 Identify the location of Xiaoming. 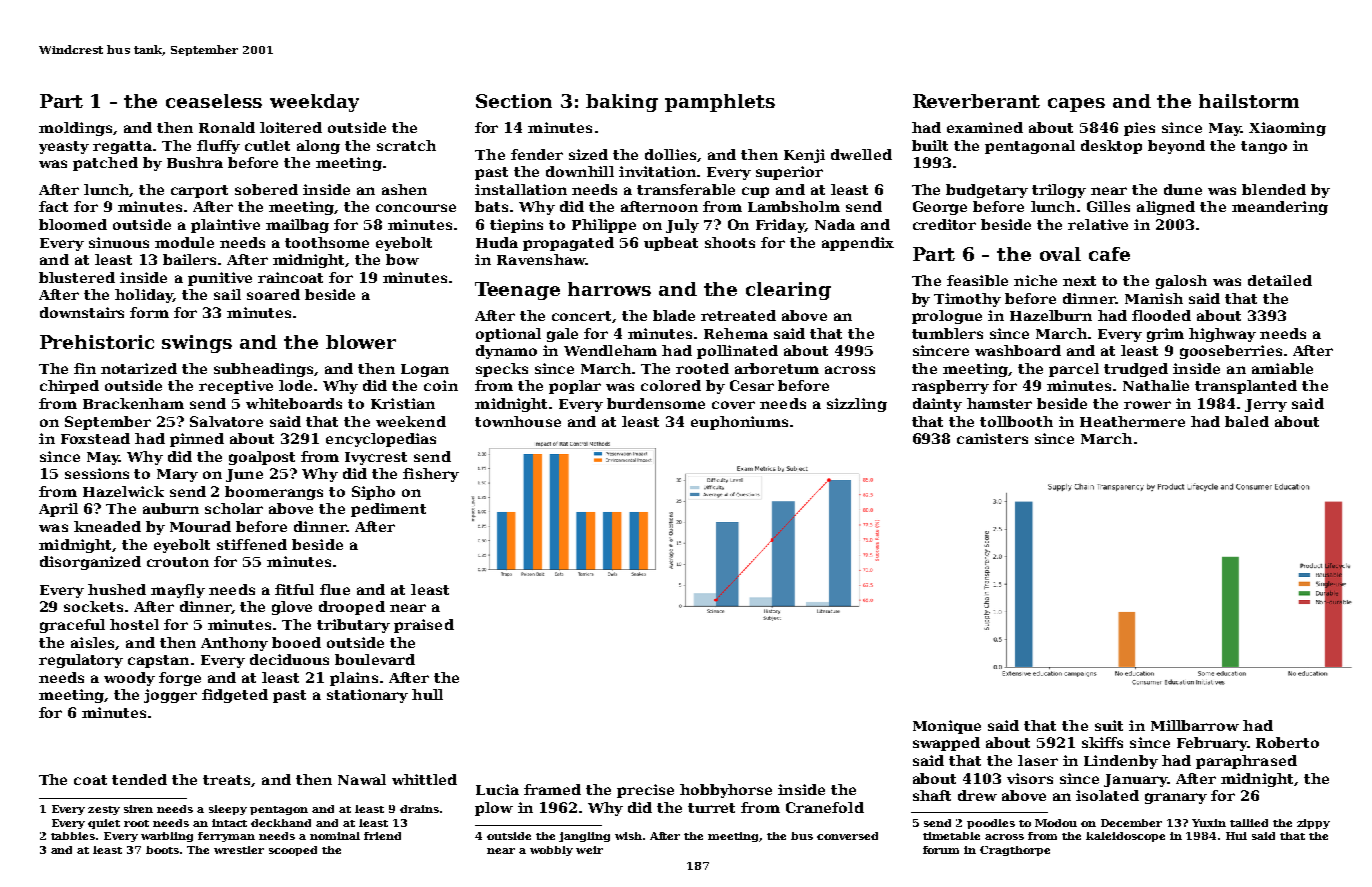
(1287, 129).
